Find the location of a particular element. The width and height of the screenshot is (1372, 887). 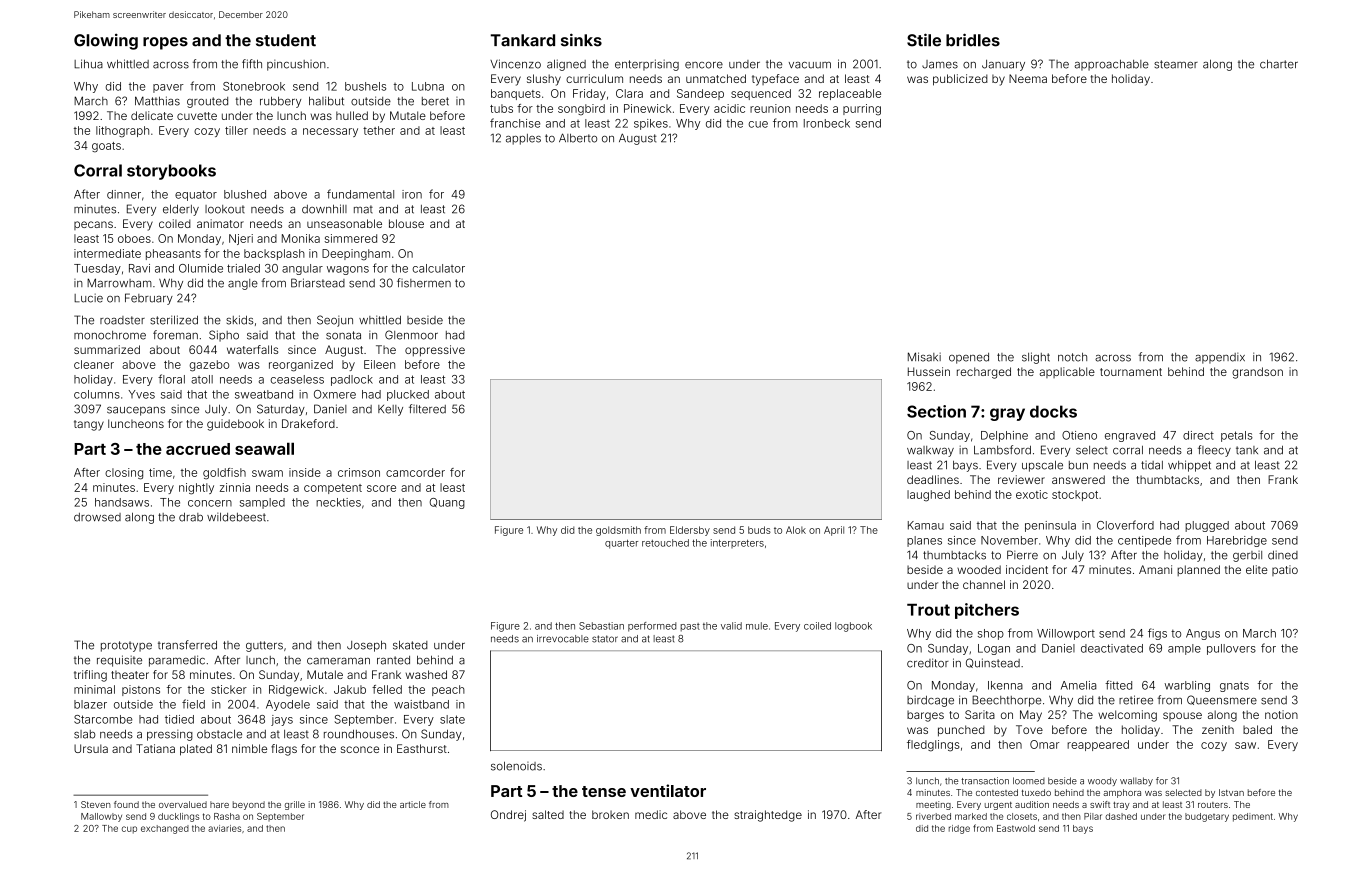

charter is located at coordinates (1279, 64).
